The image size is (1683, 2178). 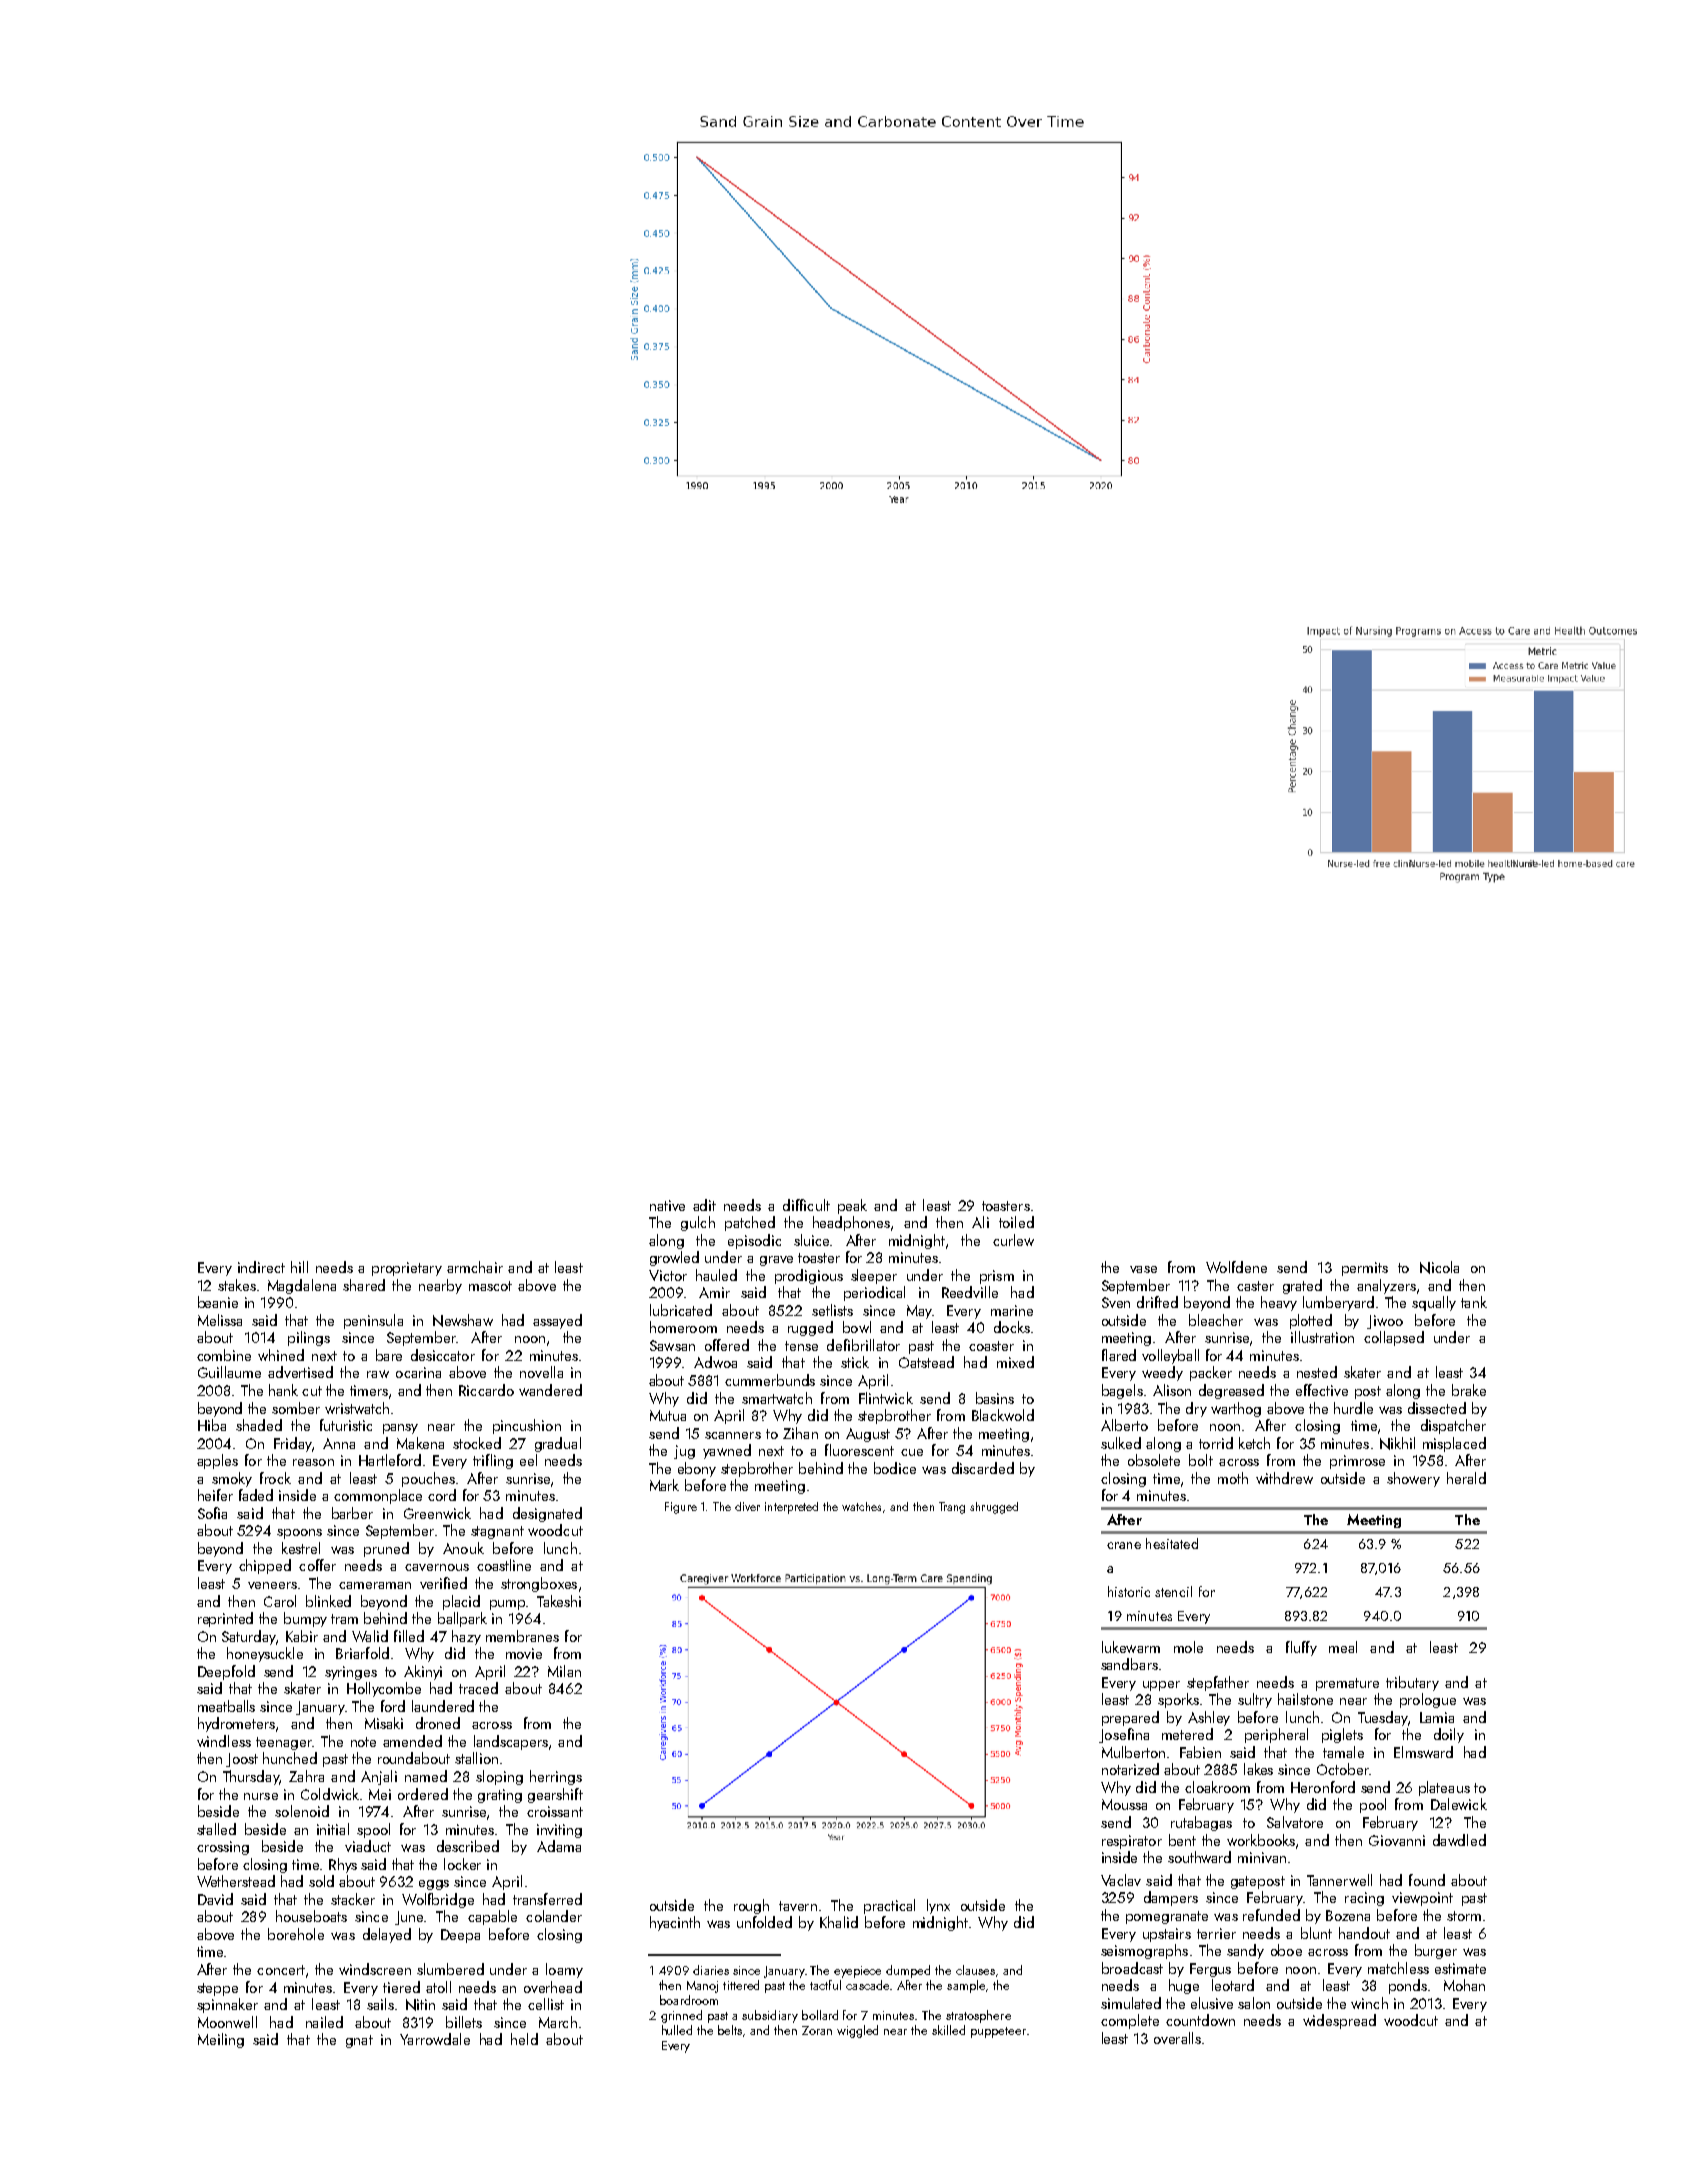 I want to click on syringes, so click(x=351, y=1673).
